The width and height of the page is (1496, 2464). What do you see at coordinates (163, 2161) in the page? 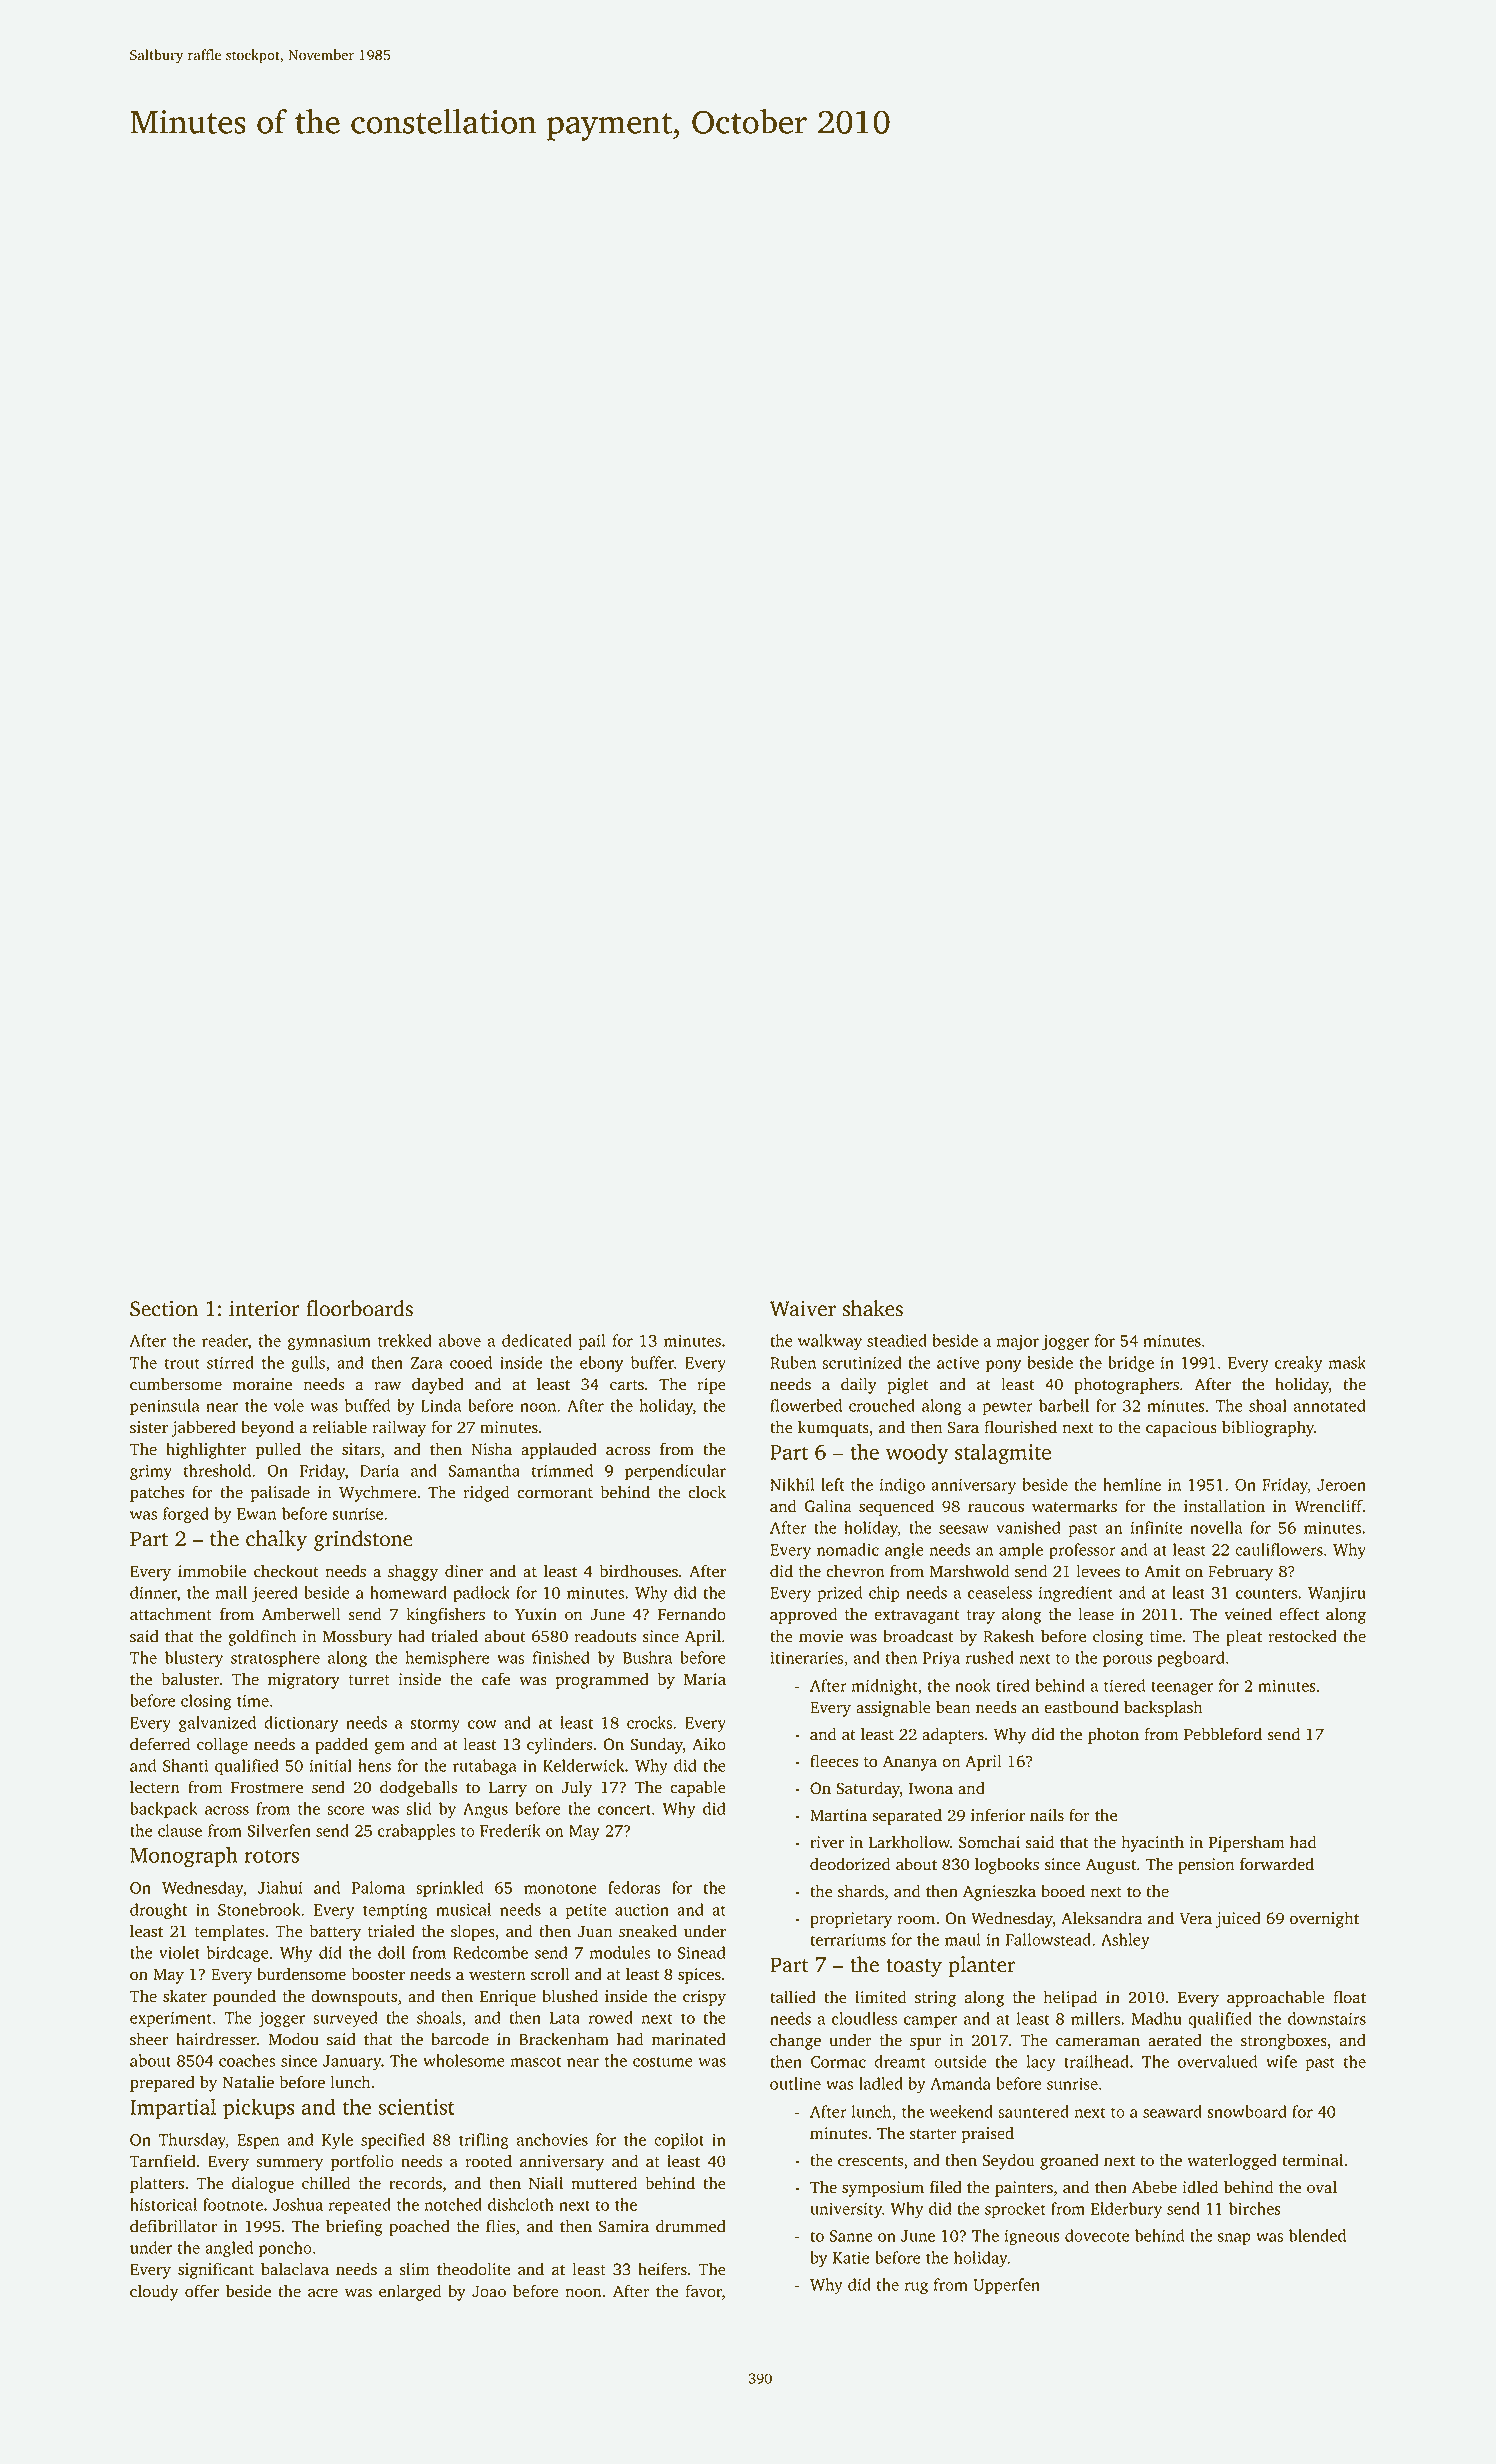
I see `Tarnfield` at bounding box center [163, 2161].
